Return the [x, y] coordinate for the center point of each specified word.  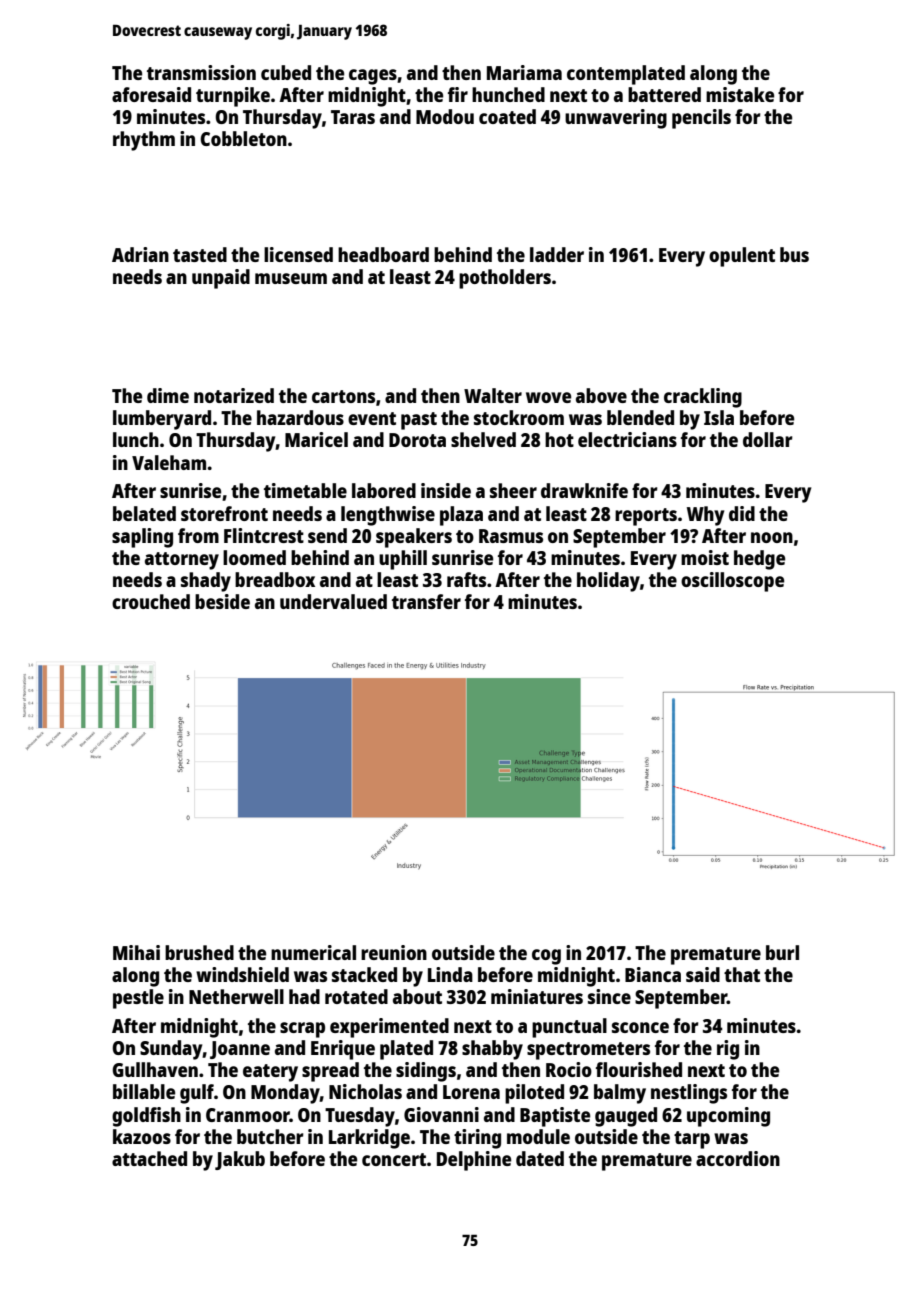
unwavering [616, 119]
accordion [738, 1158]
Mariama [524, 72]
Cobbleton [243, 138]
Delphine [474, 1161]
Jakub [240, 1160]
